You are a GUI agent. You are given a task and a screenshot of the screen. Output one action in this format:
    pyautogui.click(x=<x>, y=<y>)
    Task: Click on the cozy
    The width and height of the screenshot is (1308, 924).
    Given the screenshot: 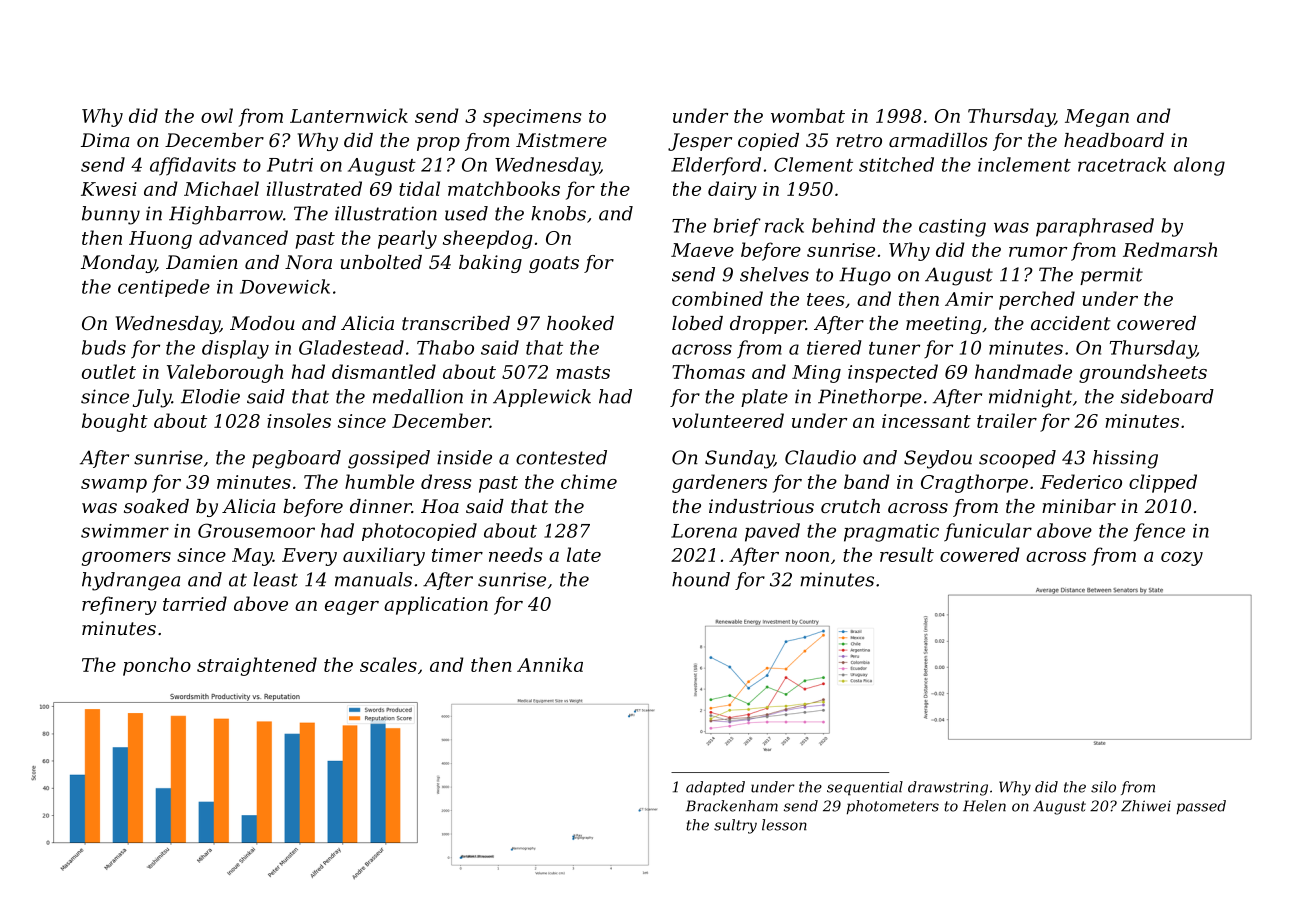 What is the action you would take?
    pyautogui.click(x=1182, y=558)
